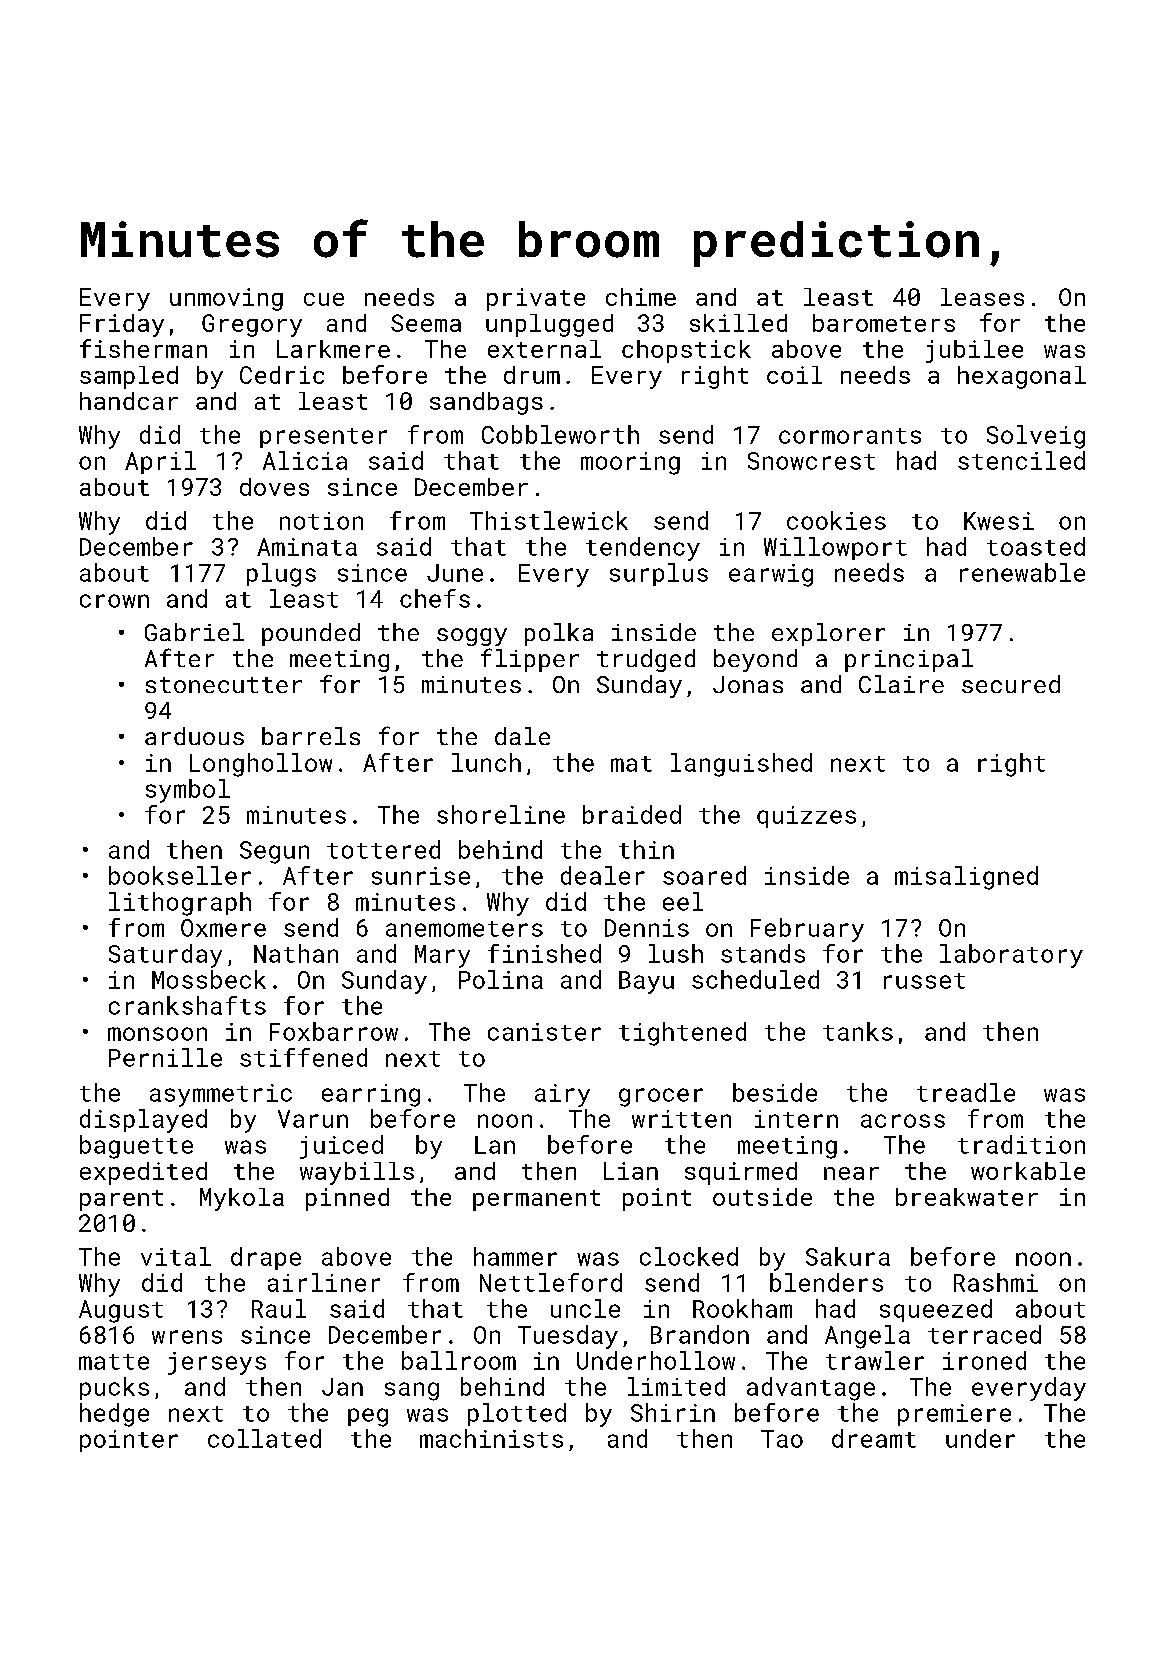 Image resolution: width=1165 pixels, height=1654 pixels. What do you see at coordinates (517, 1414) in the screenshot?
I see `plotted` at bounding box center [517, 1414].
